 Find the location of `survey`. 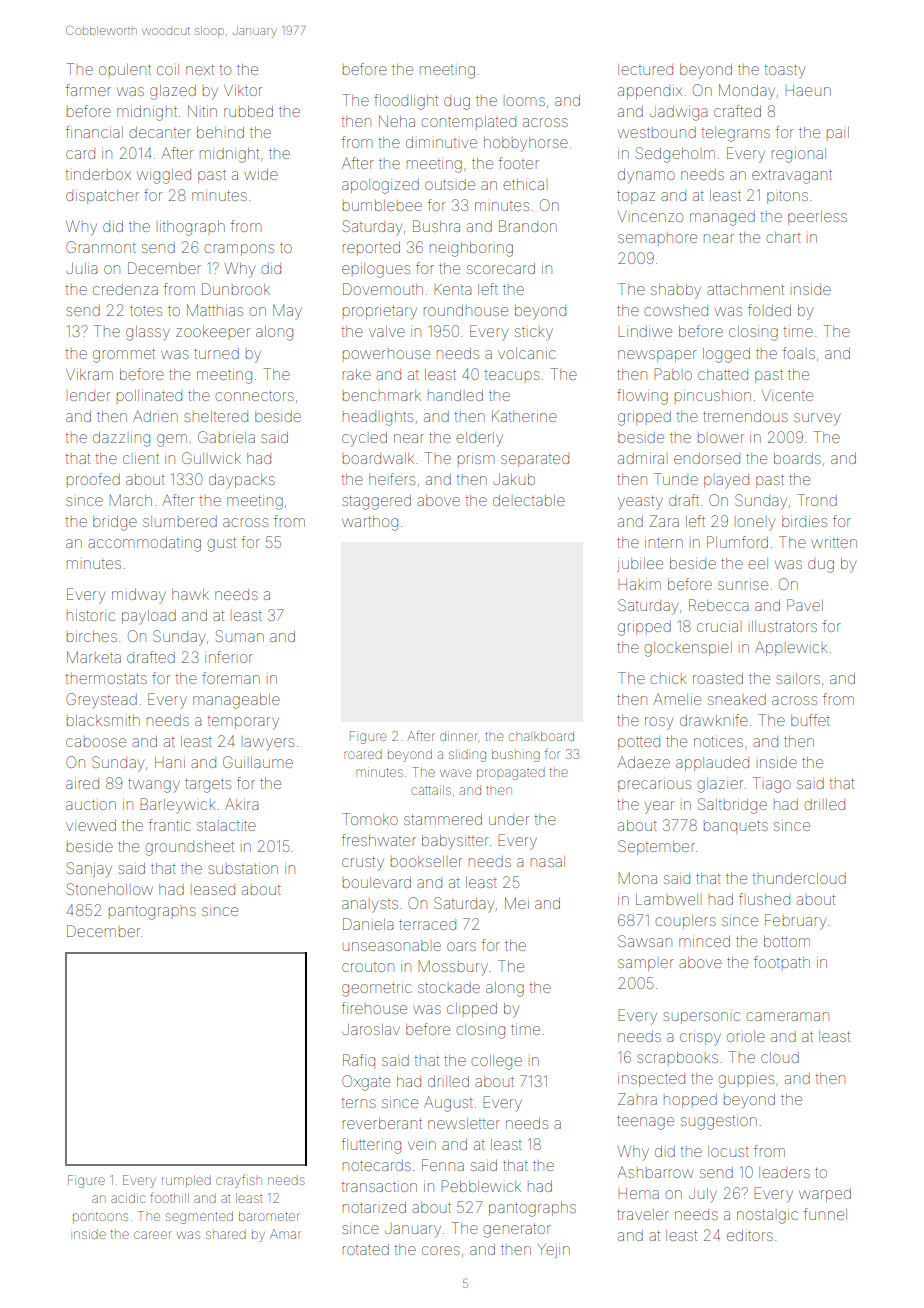

survey is located at coordinates (817, 419).
